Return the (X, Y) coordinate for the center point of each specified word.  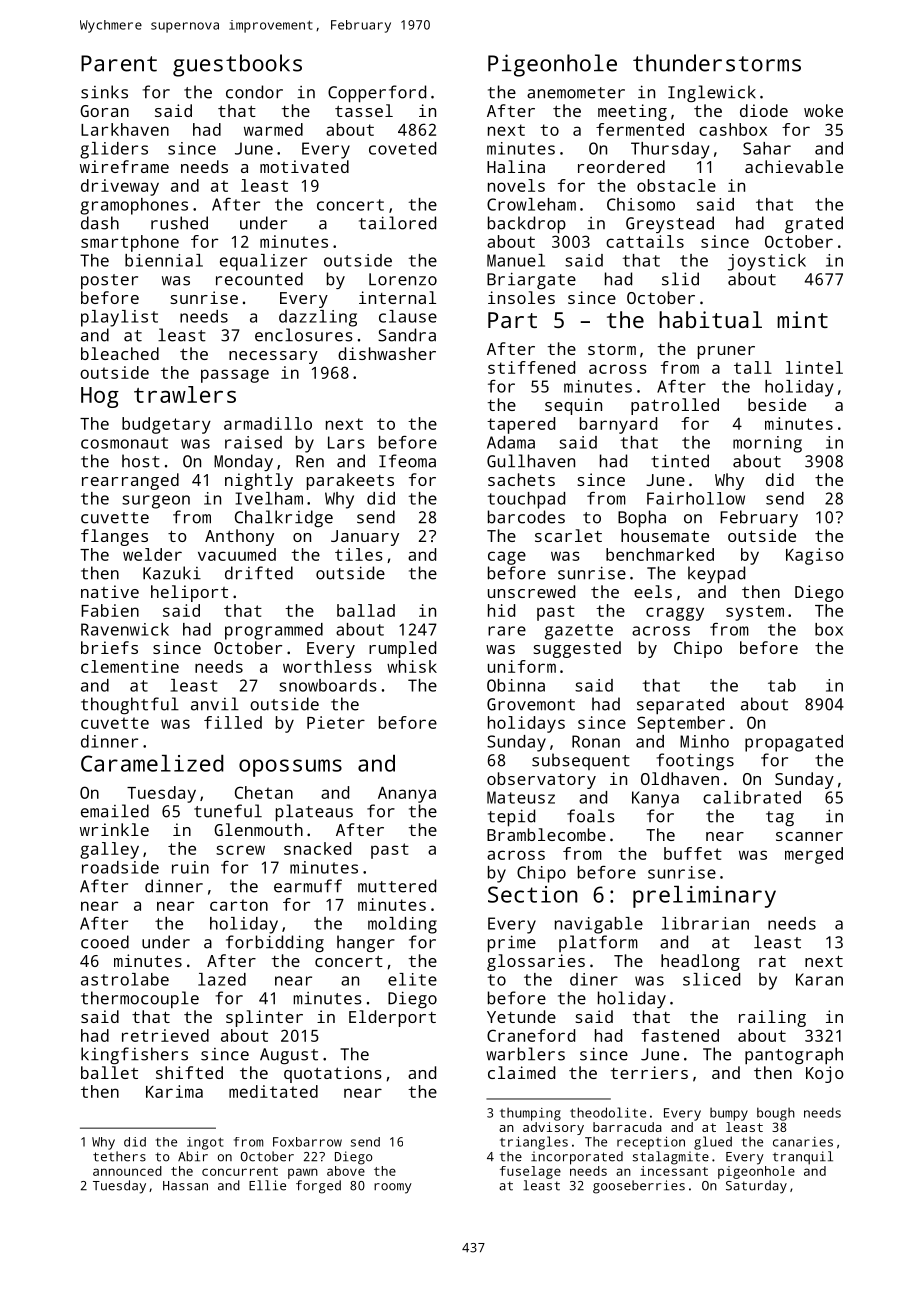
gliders (114, 150)
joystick (767, 262)
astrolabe (125, 979)
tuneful (228, 811)
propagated (794, 743)
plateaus (314, 813)
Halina (516, 166)
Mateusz (521, 797)
